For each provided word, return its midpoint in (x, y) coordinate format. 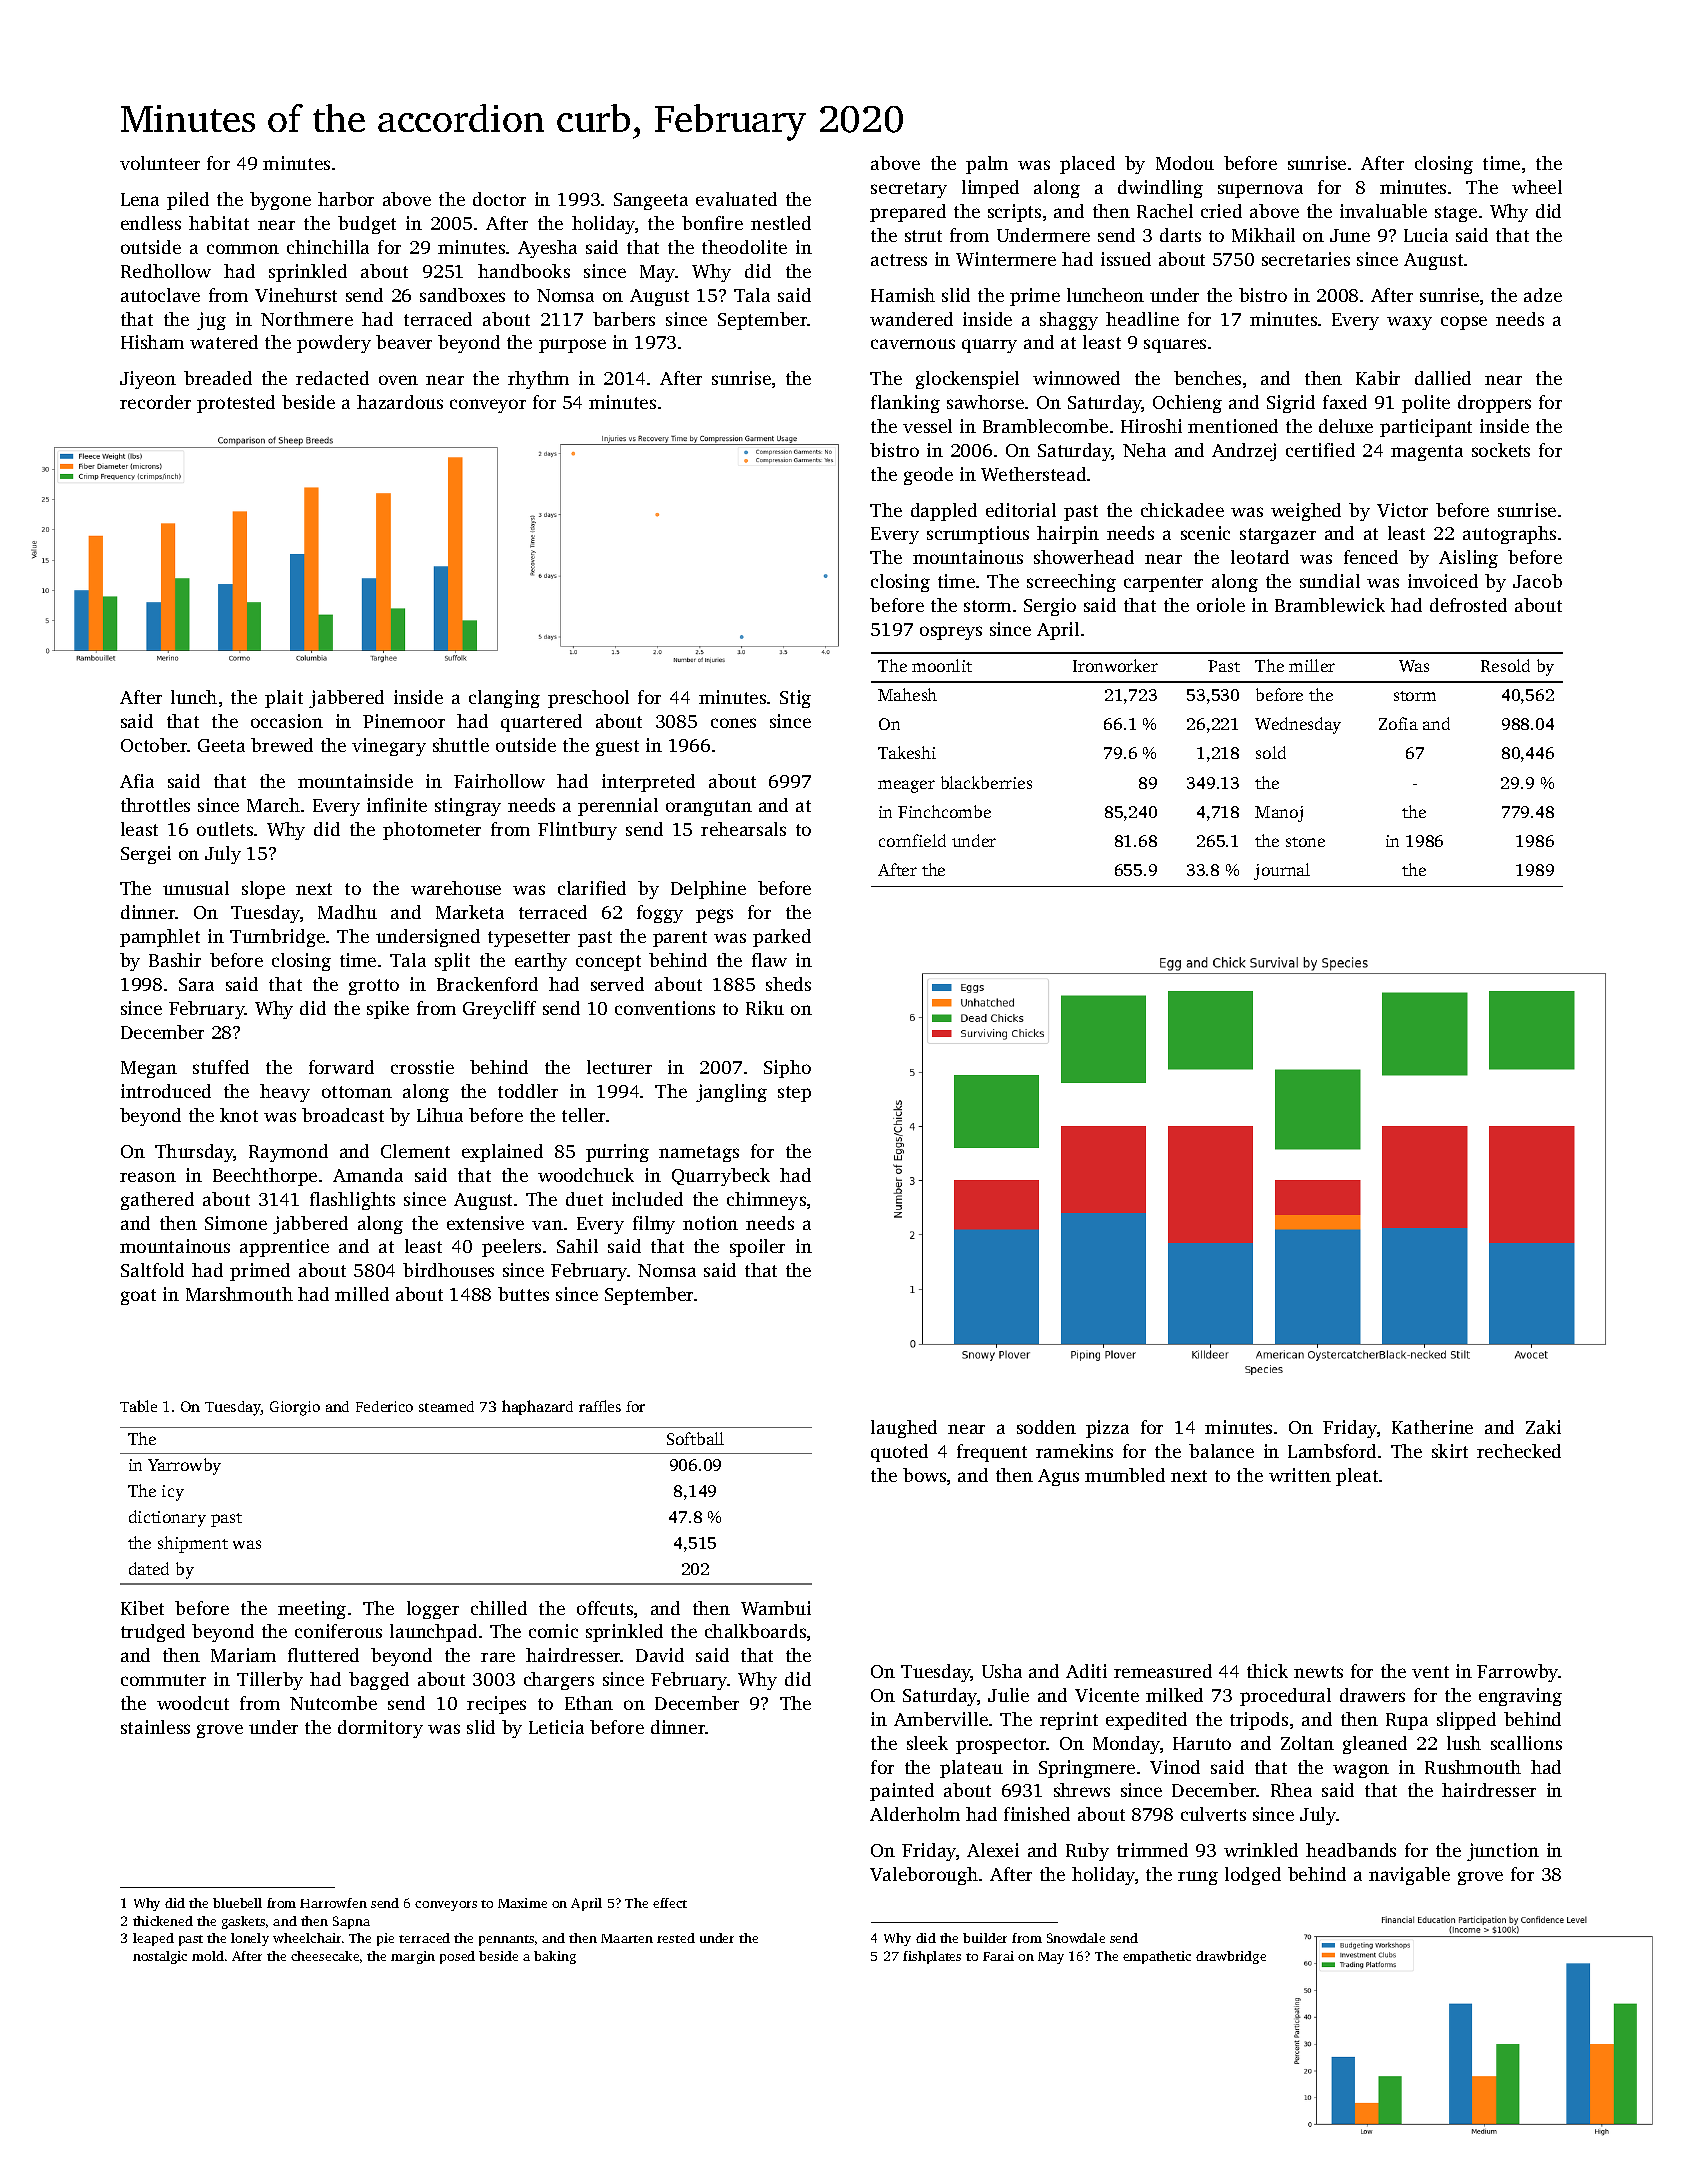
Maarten (627, 1938)
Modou (1185, 163)
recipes (496, 1705)
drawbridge (1231, 1957)
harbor (346, 199)
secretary (909, 190)
